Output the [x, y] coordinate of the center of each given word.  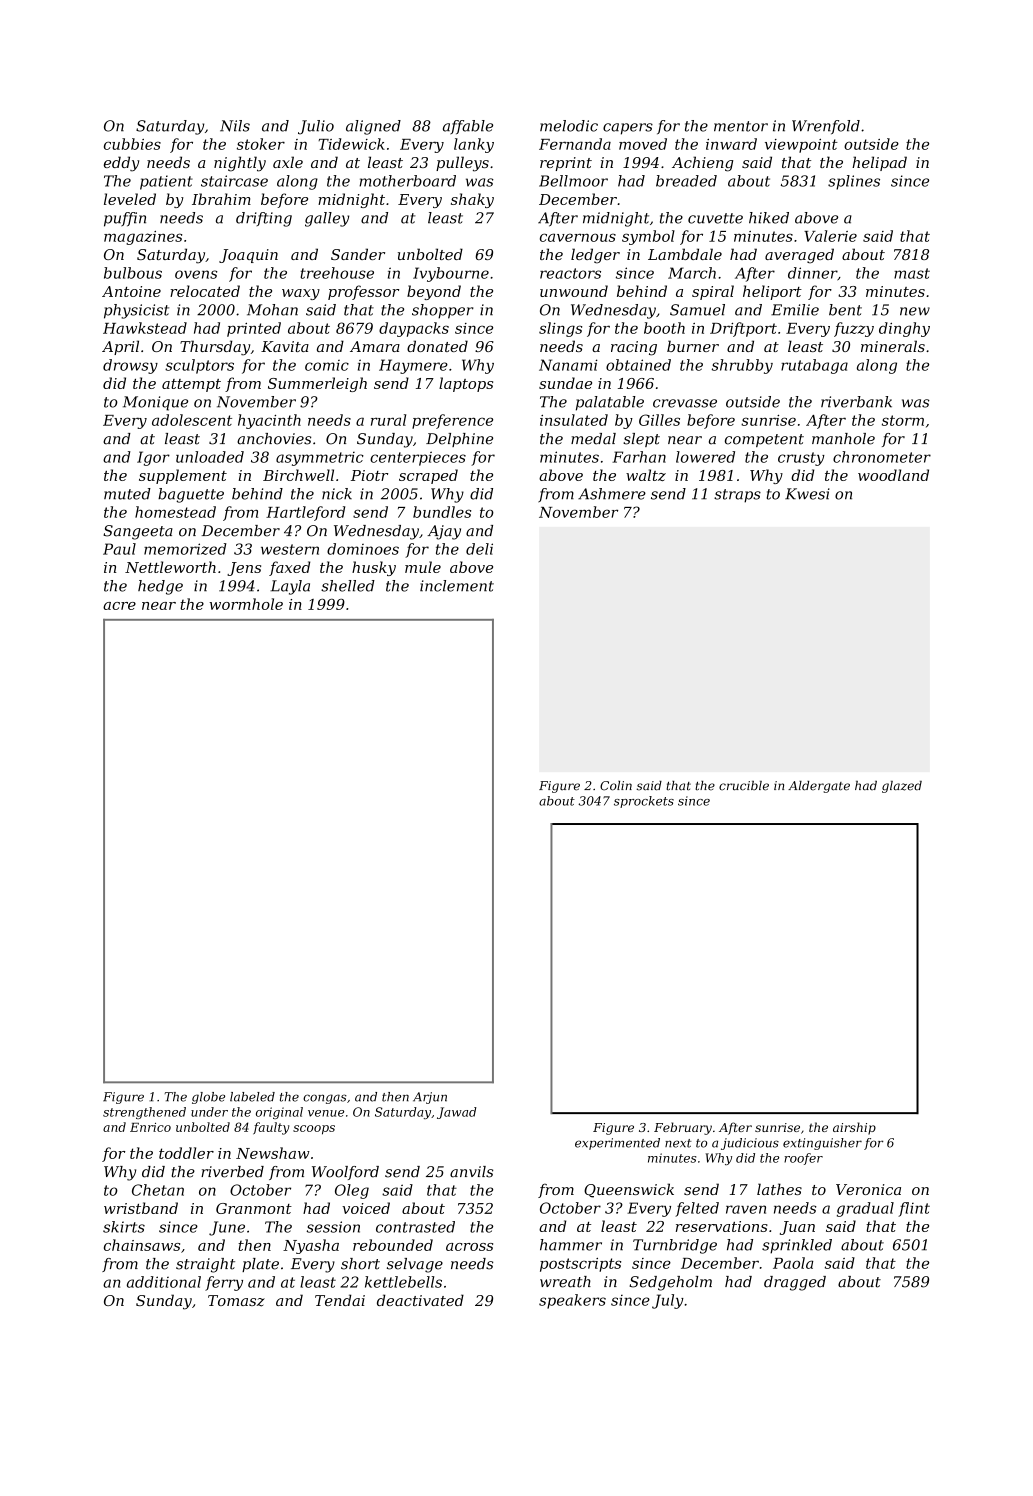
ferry [224, 1283]
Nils [235, 126]
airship [854, 1128]
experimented [617, 1144]
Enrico [150, 1127]
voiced [366, 1208]
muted [127, 494]
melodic [569, 126]
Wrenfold [826, 127]
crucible [744, 786]
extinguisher [822, 1144]
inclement [457, 586]
